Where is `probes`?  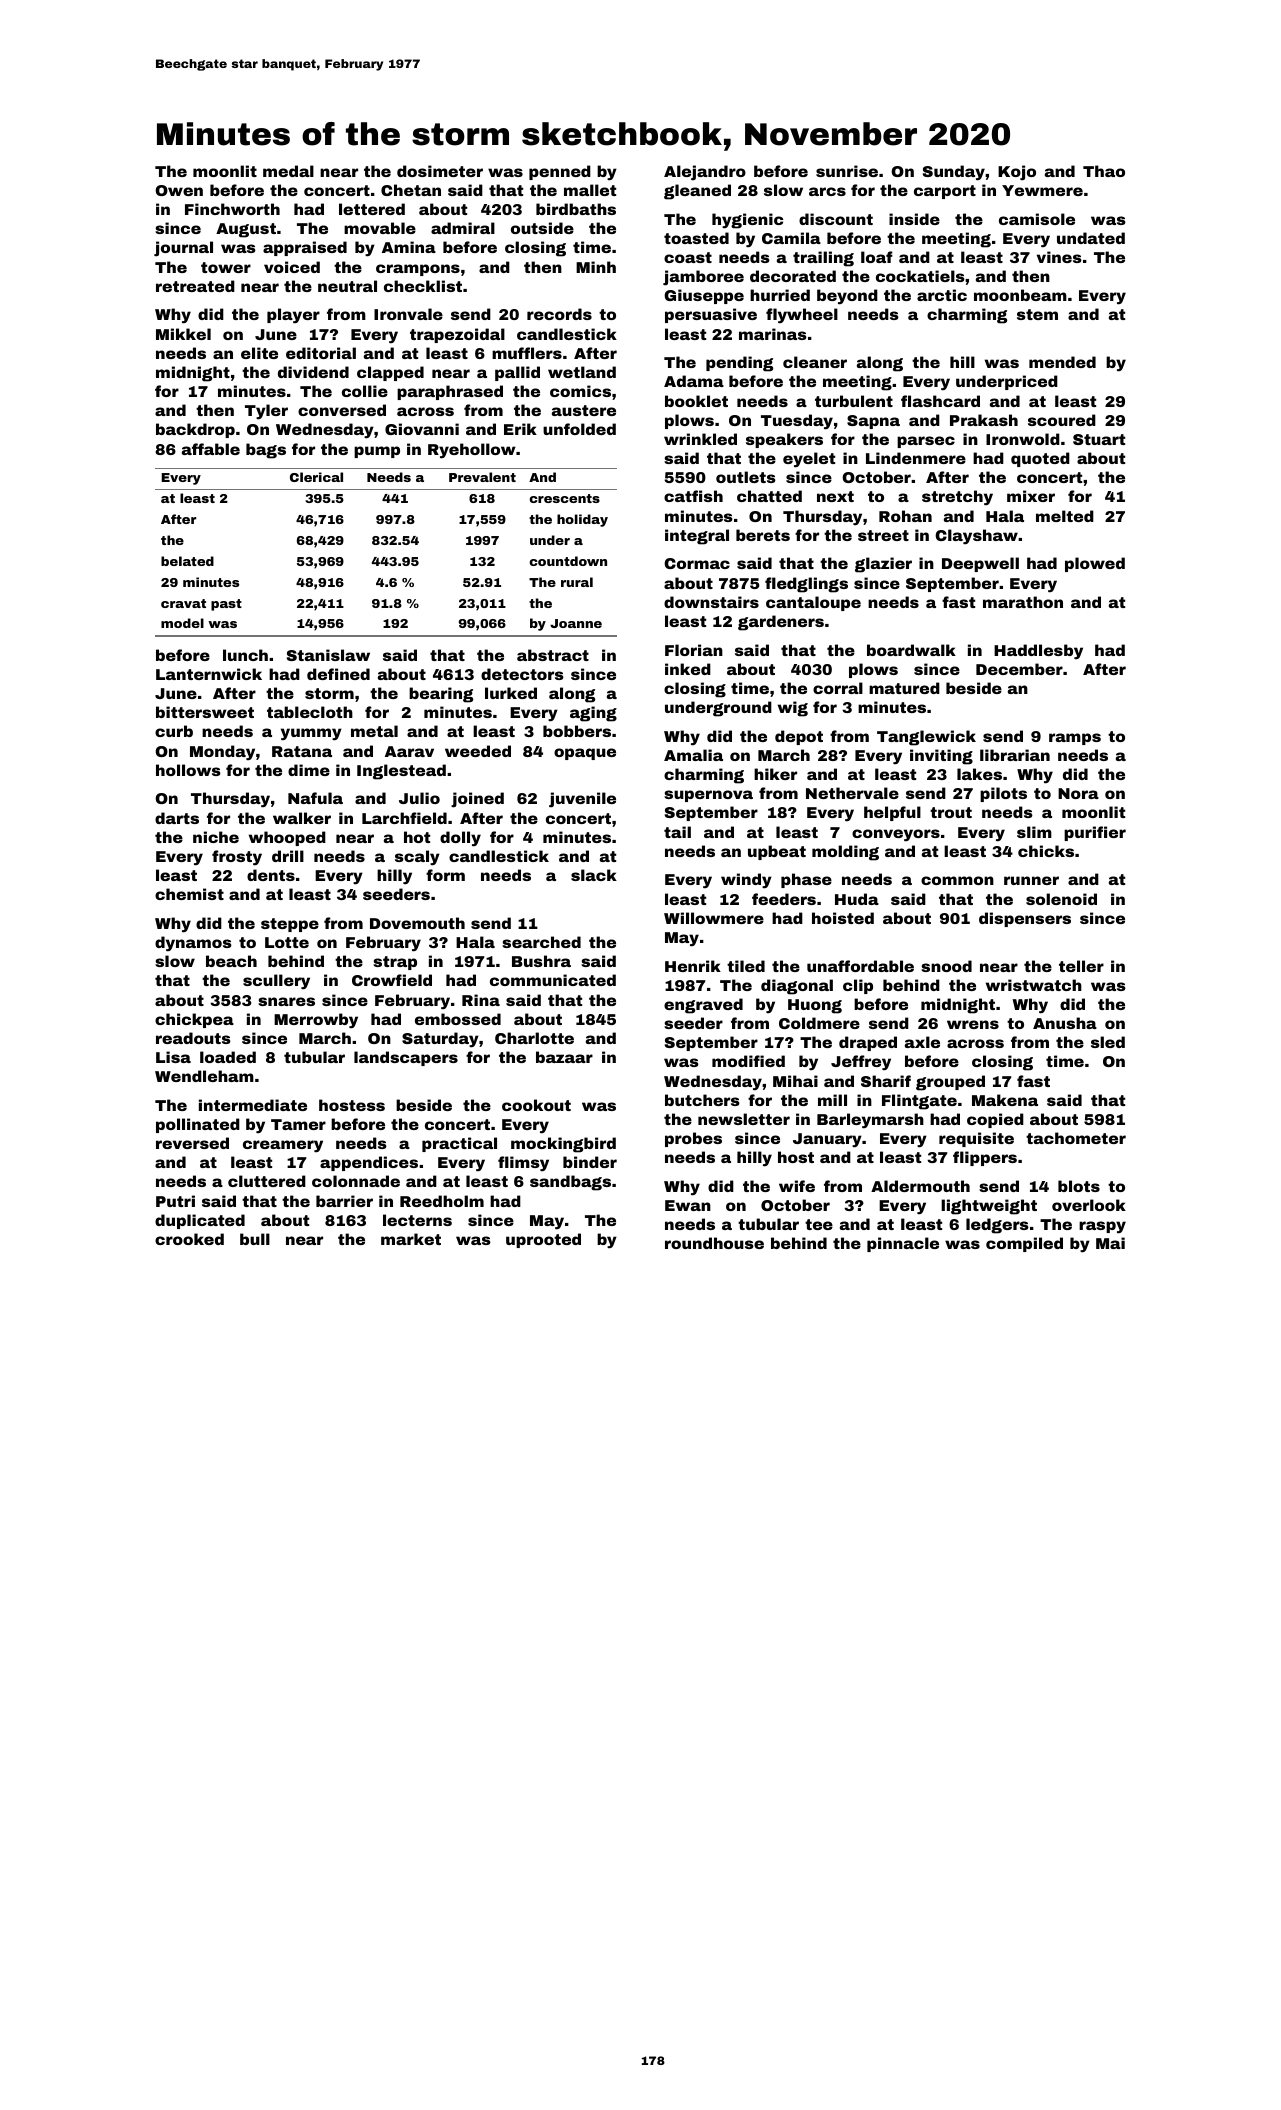
probes is located at coordinates (693, 1139).
